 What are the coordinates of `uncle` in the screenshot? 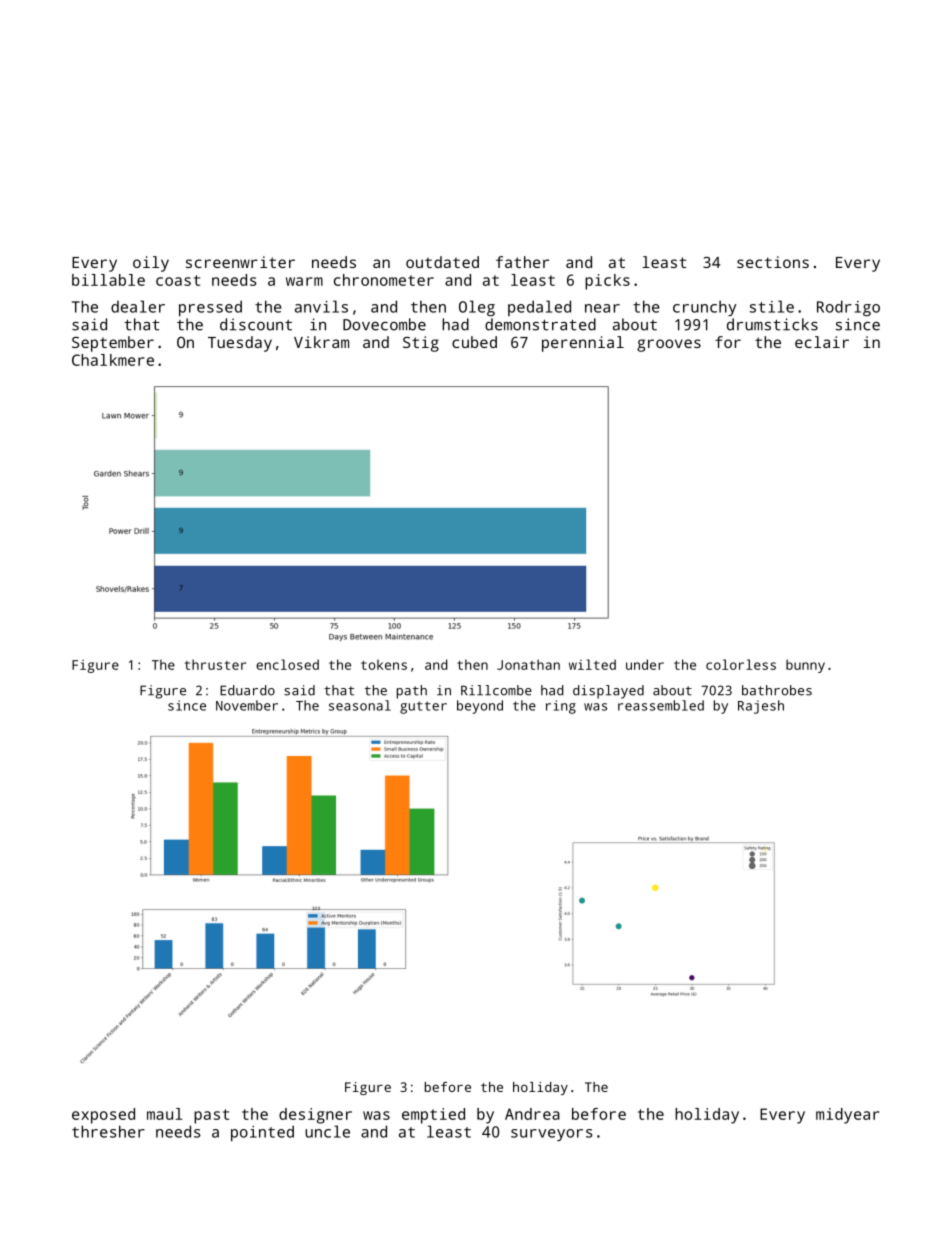 It's located at (327, 1131).
